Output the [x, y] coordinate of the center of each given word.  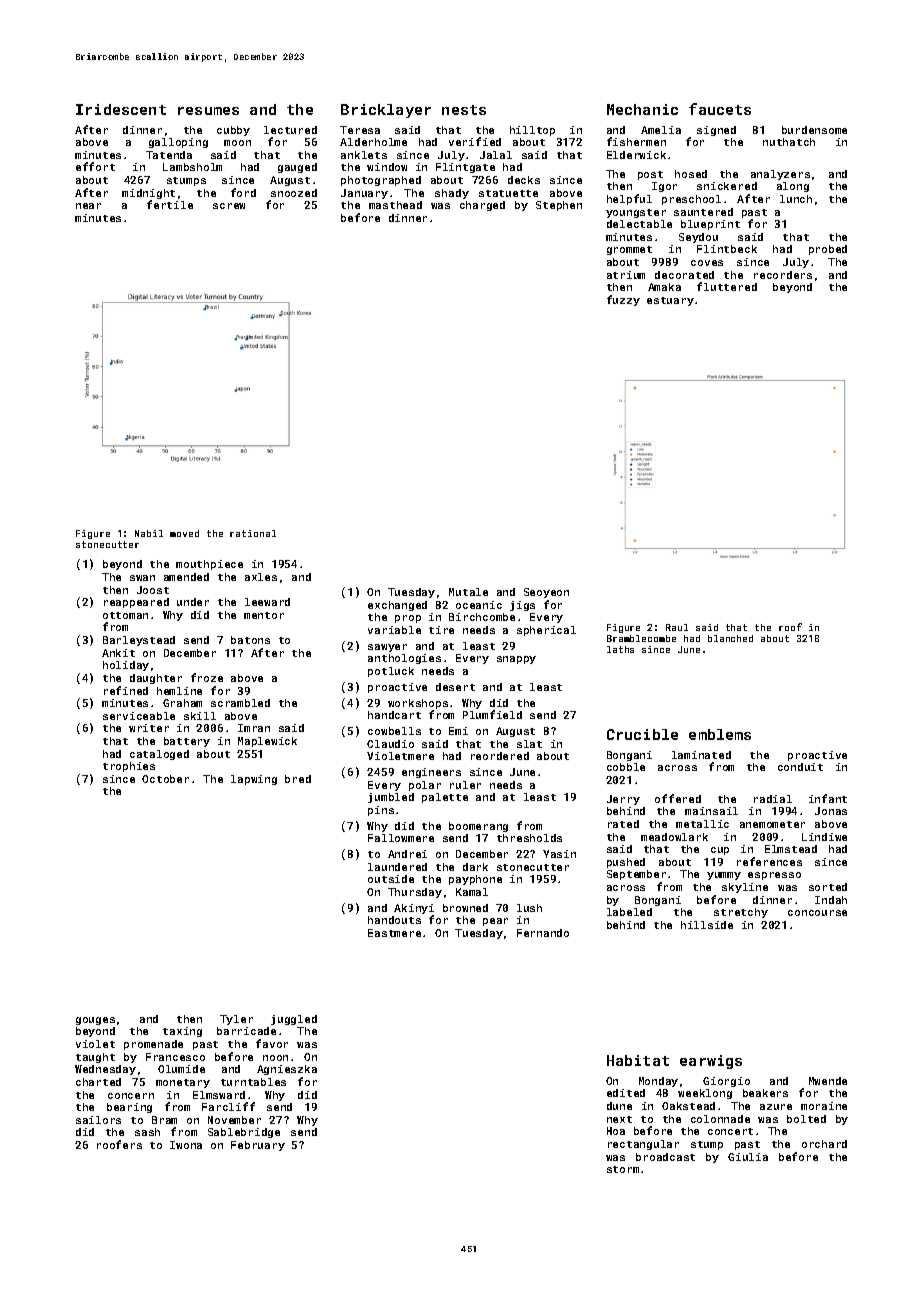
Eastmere [394, 933]
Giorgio [726, 1082]
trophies [129, 767]
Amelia [661, 130]
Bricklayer [386, 111]
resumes [208, 111]
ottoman [125, 615]
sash [147, 1132]
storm [623, 1169]
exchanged [397, 606]
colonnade [720, 1119]
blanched [730, 638]
